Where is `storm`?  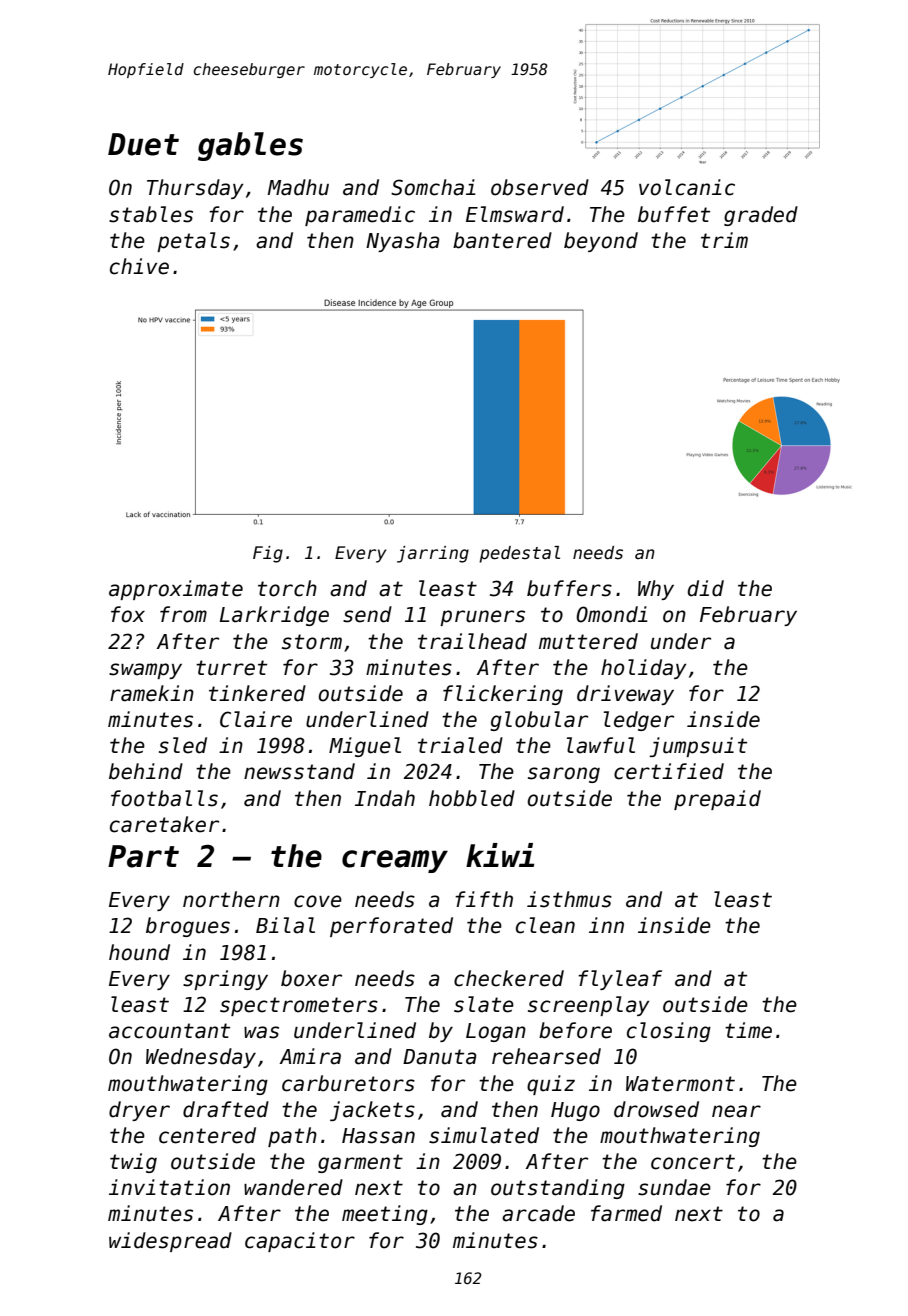 storm is located at coordinates (312, 642).
